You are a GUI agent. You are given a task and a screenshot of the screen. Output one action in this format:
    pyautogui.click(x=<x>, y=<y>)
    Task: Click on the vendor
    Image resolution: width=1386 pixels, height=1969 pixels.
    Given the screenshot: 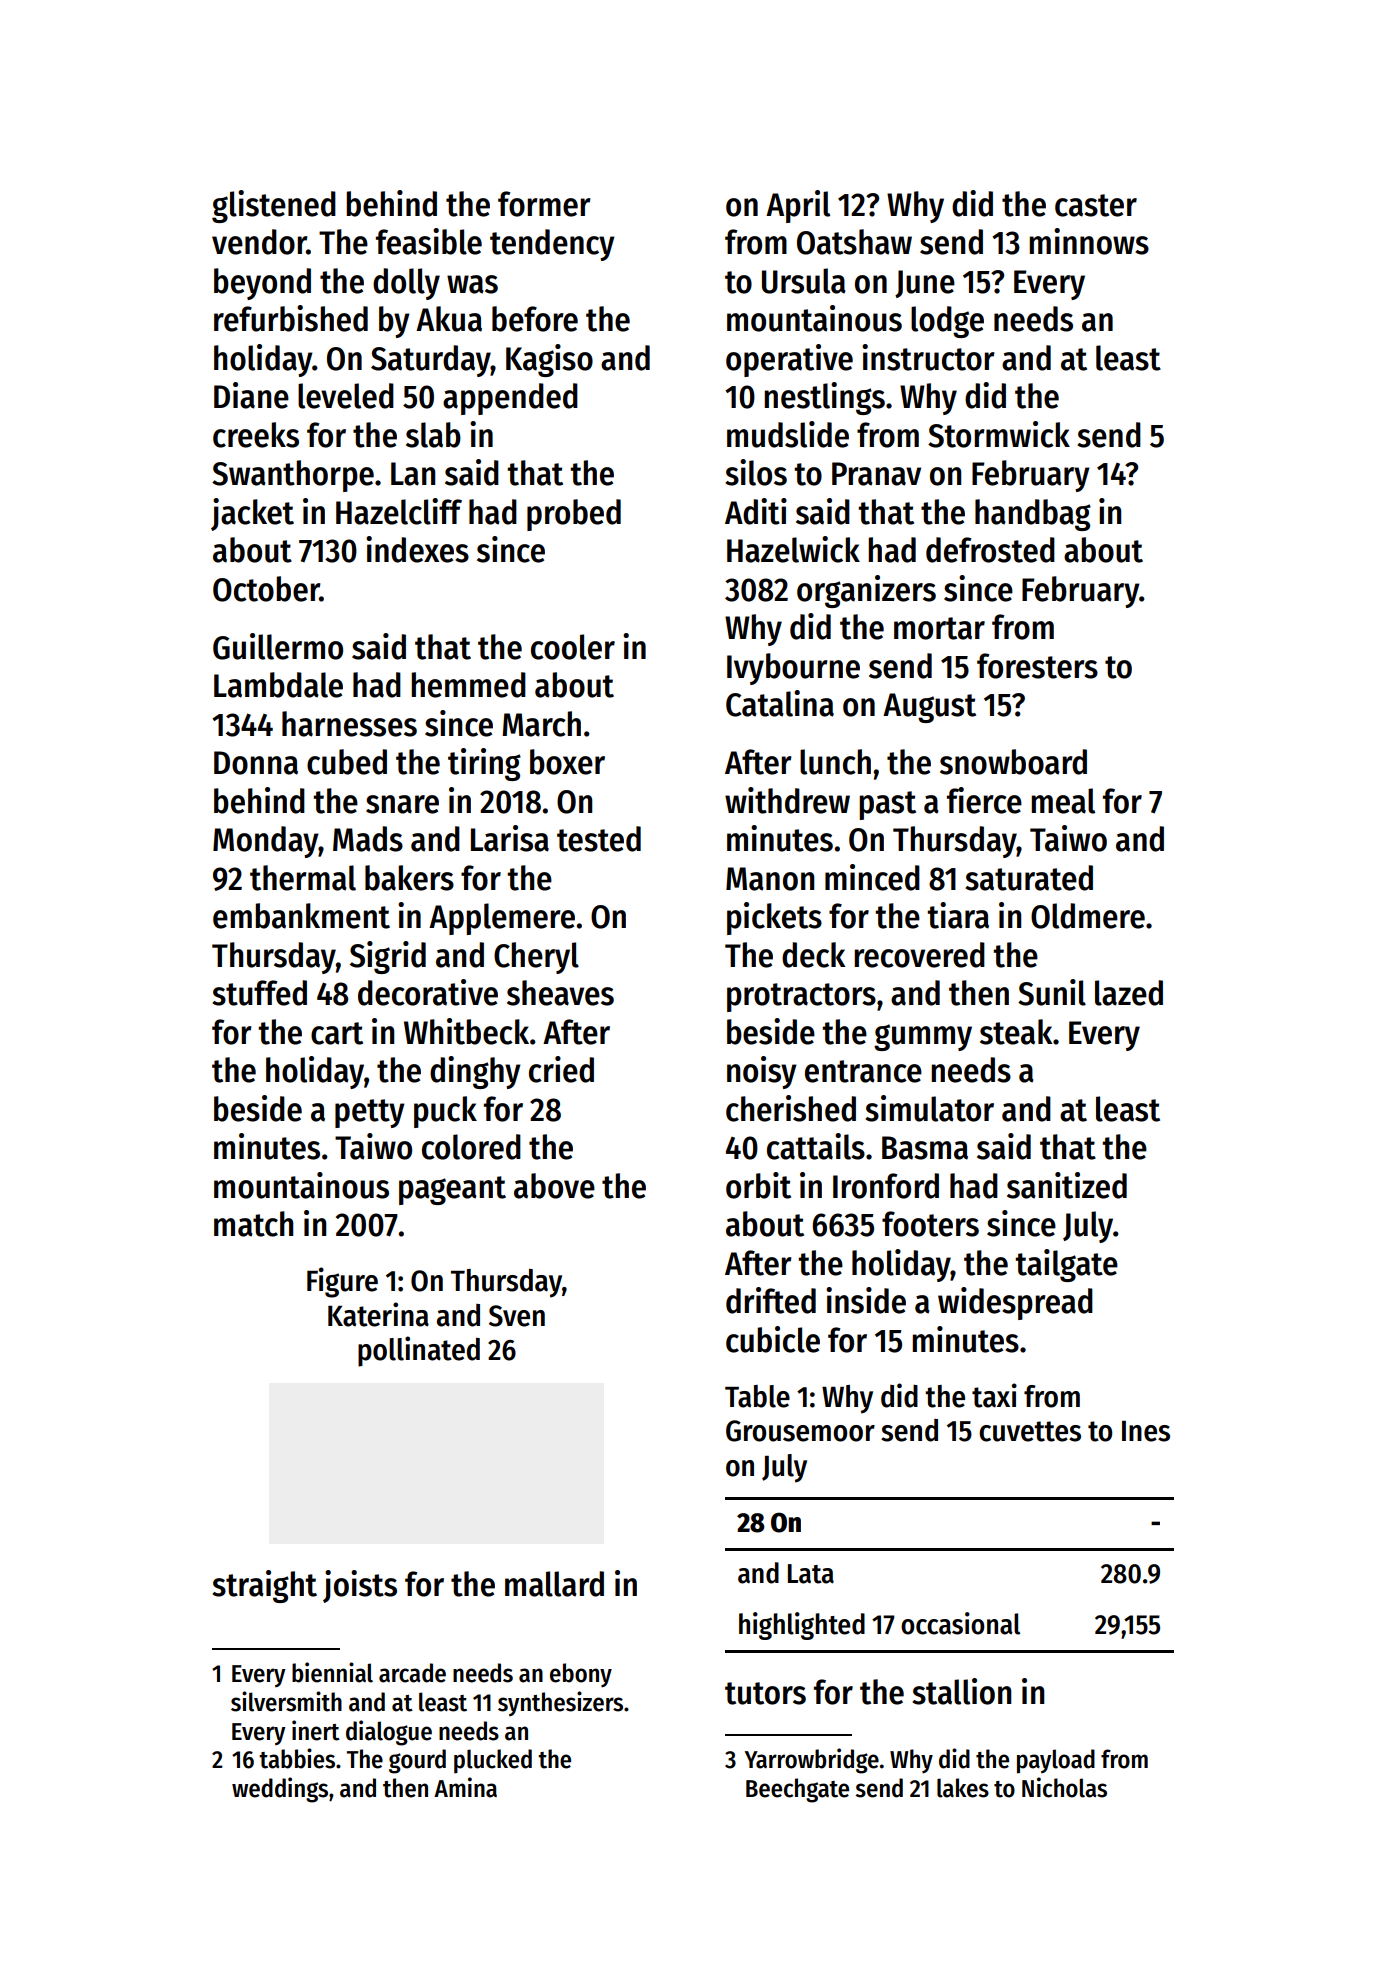 What is the action you would take?
    pyautogui.click(x=259, y=242)
